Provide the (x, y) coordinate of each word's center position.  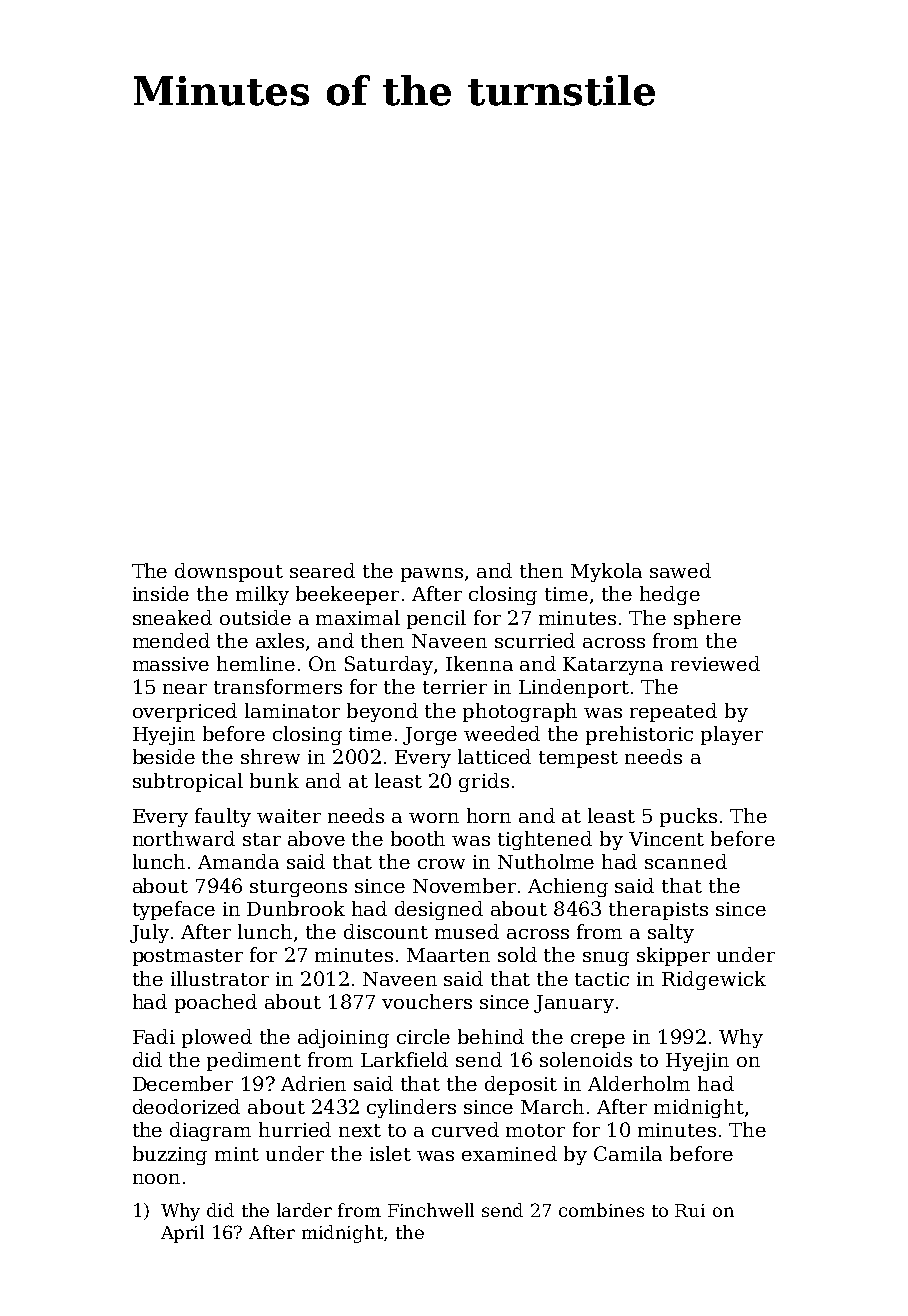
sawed (680, 570)
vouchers (427, 1001)
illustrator (220, 978)
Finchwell (431, 1210)
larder (304, 1210)
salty (671, 933)
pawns (432, 575)
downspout (229, 572)
